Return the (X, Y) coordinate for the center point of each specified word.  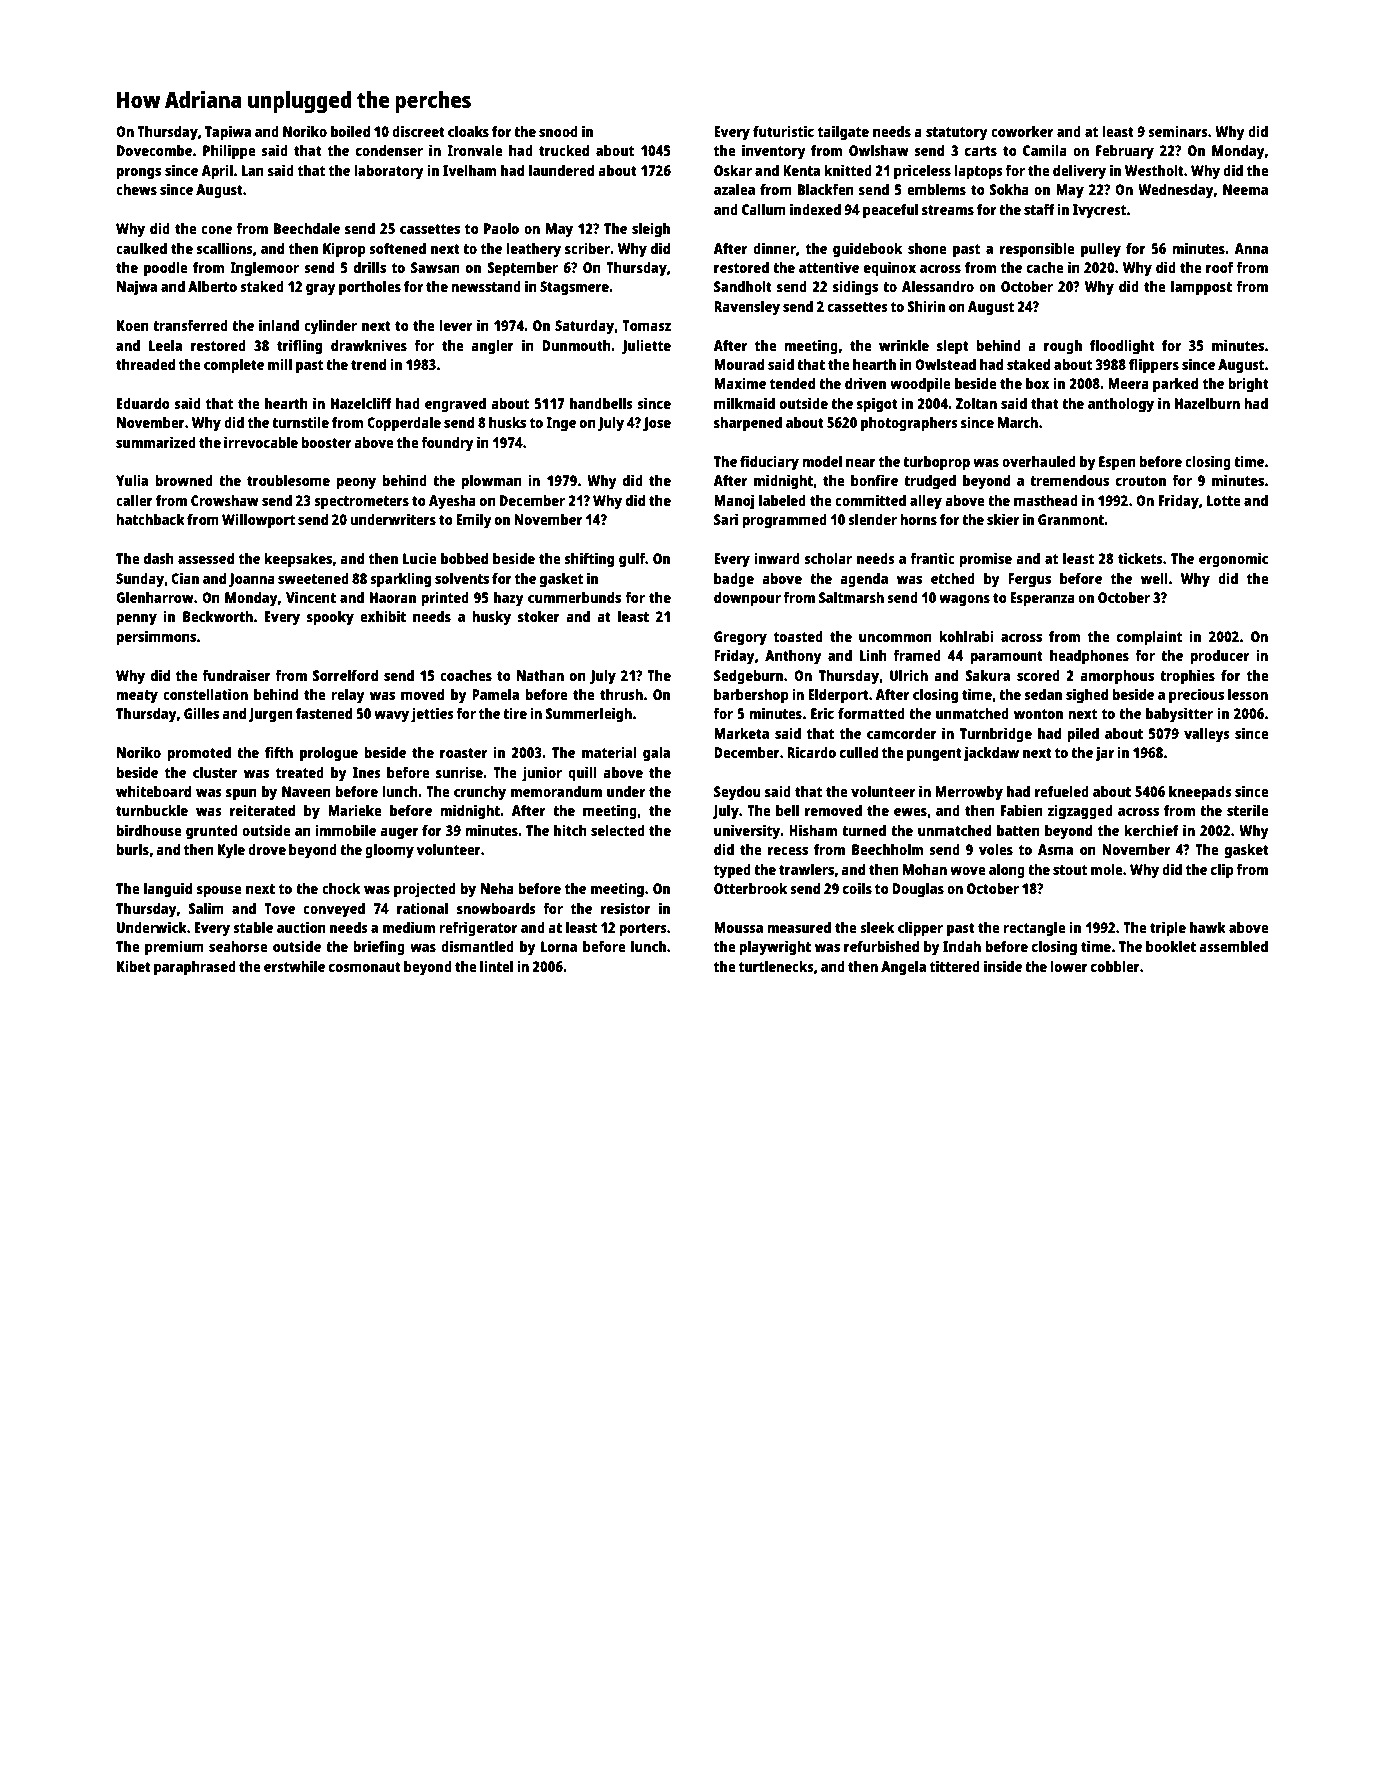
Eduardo (143, 403)
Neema (1245, 189)
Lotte (1224, 500)
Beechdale (307, 228)
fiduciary (769, 463)
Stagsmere (574, 288)
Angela (903, 968)
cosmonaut (365, 967)
